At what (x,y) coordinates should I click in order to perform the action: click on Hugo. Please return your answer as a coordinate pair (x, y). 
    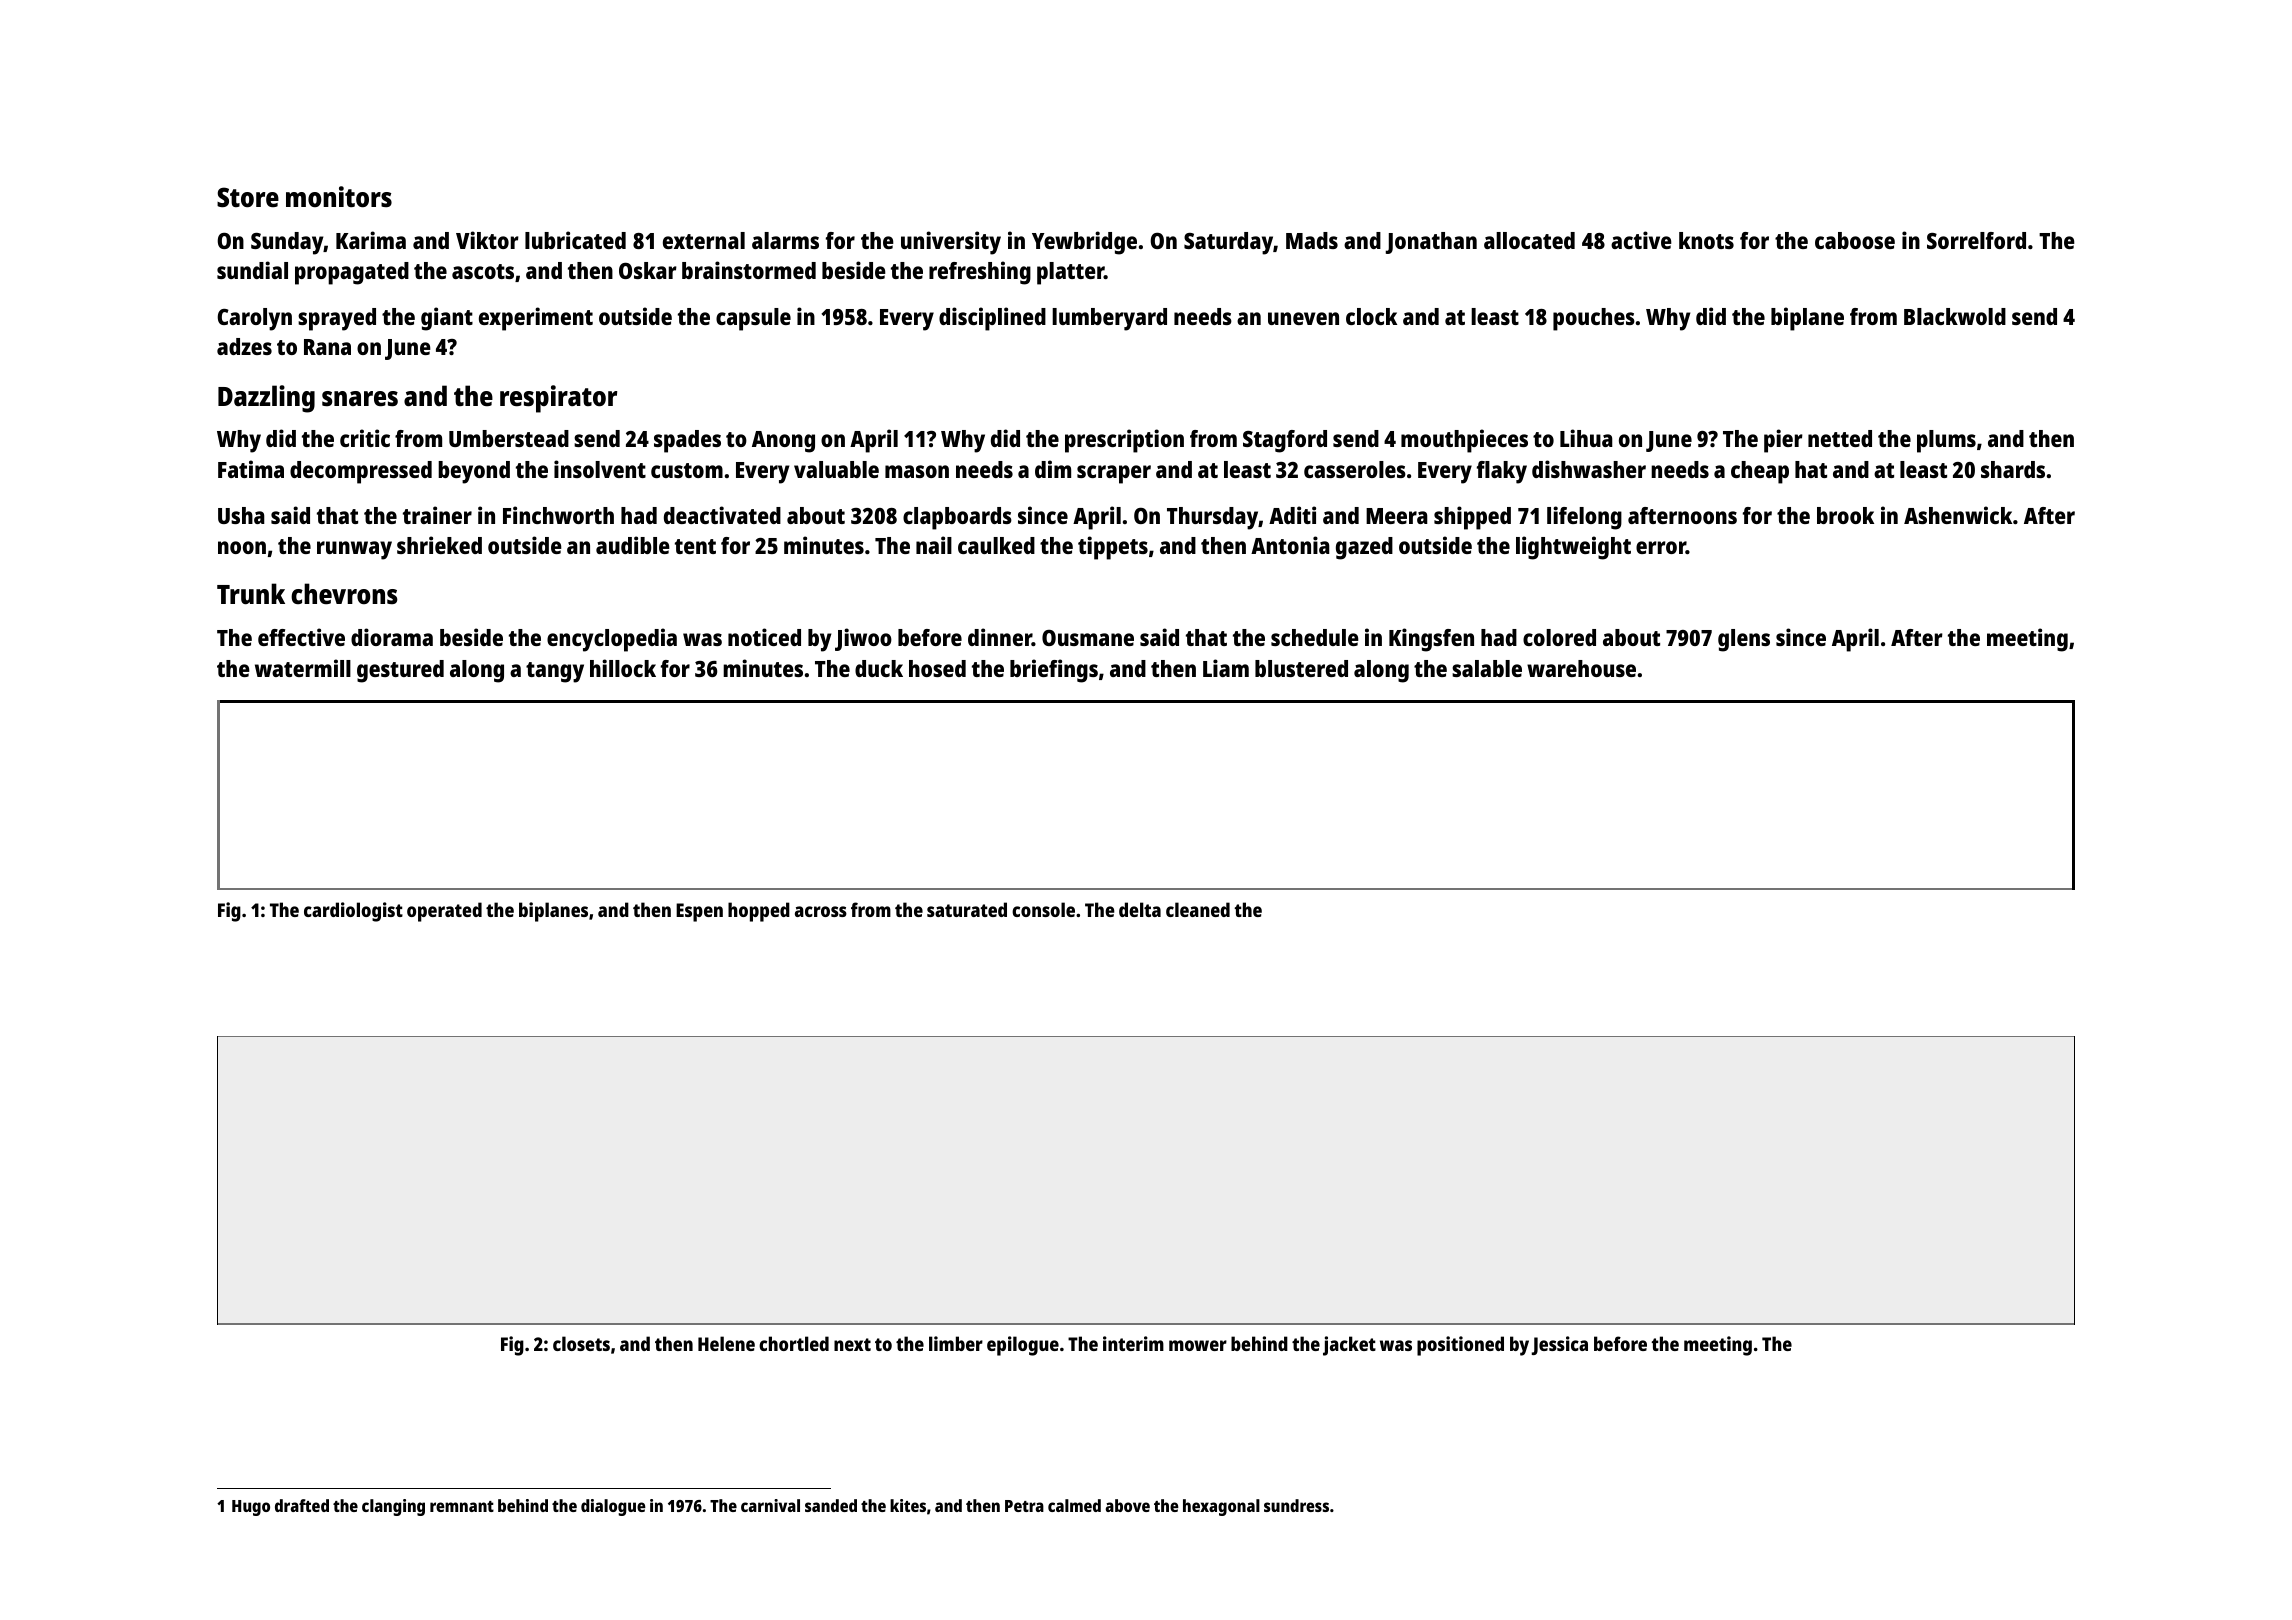
    Looking at the image, I should click on (251, 1508).
